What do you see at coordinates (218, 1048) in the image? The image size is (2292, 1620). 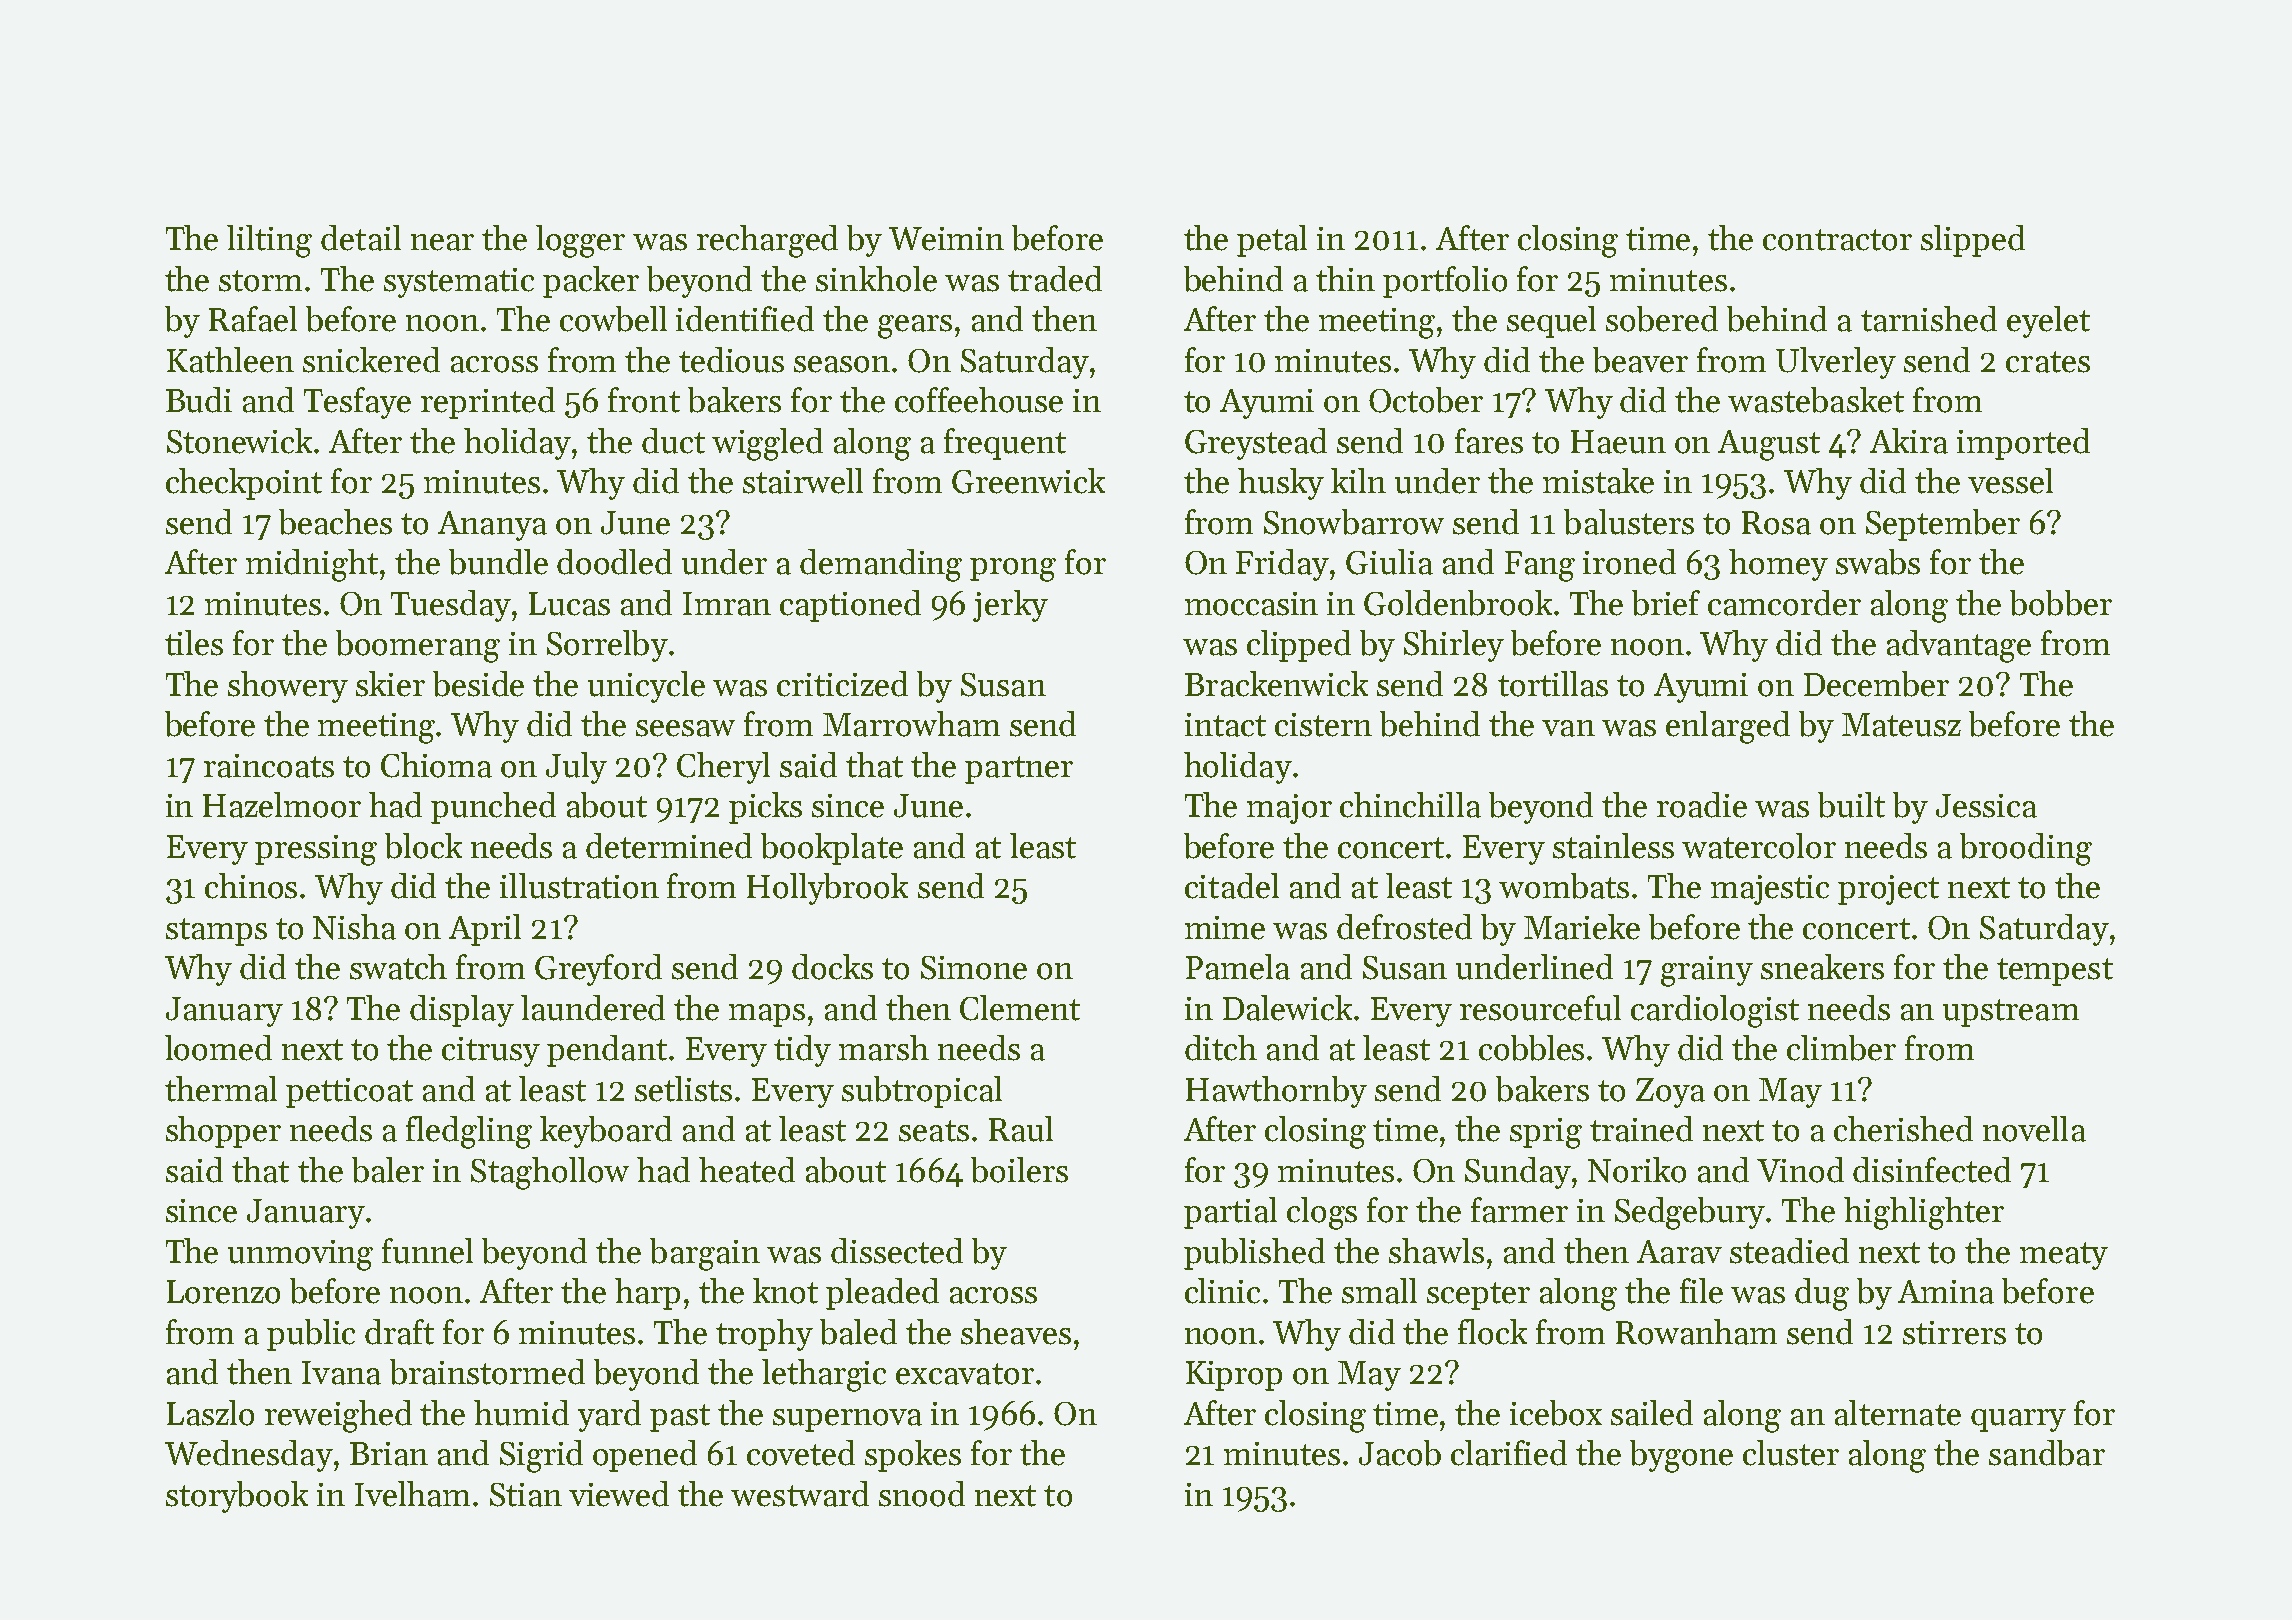 I see `loomed` at bounding box center [218, 1048].
